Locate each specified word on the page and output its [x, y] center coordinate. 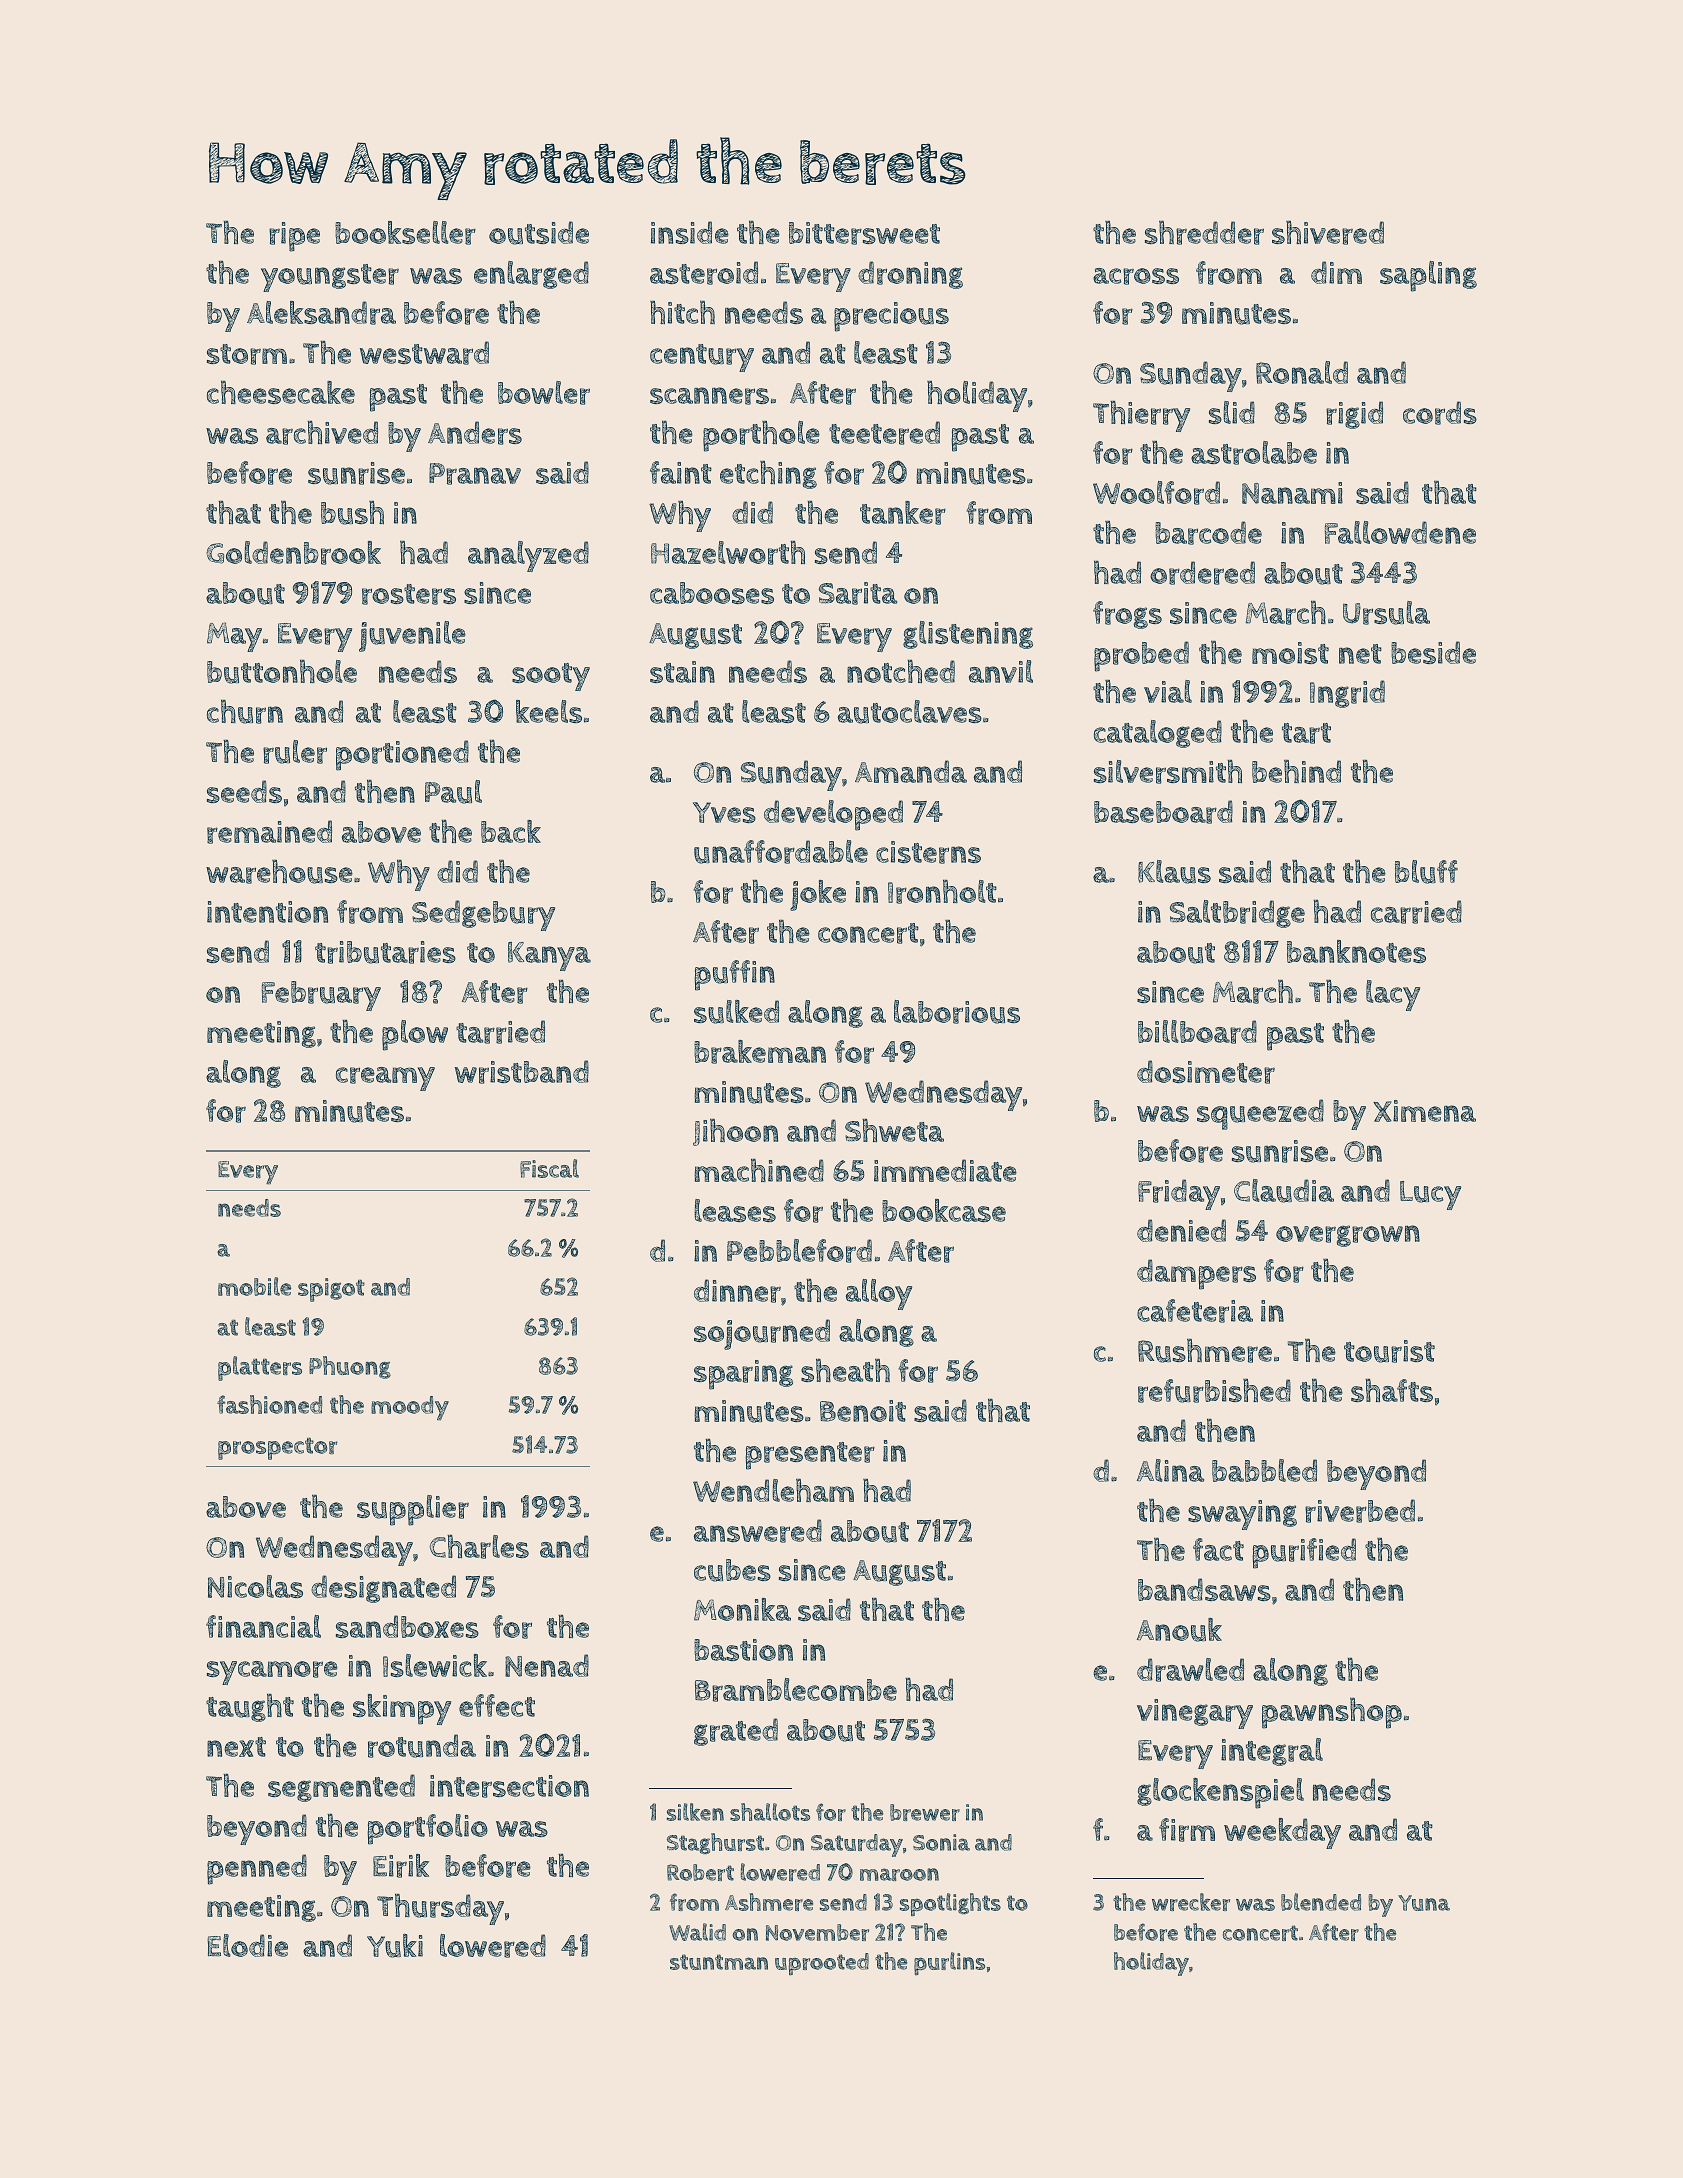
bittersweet [864, 233]
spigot [331, 1290]
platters [260, 1368]
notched [901, 672]
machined [759, 1170]
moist [1290, 653]
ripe [294, 237]
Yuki [395, 1946]
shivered [1328, 233]
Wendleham [773, 1490]
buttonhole [282, 671]
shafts [1392, 1391]
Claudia [1284, 1191]
